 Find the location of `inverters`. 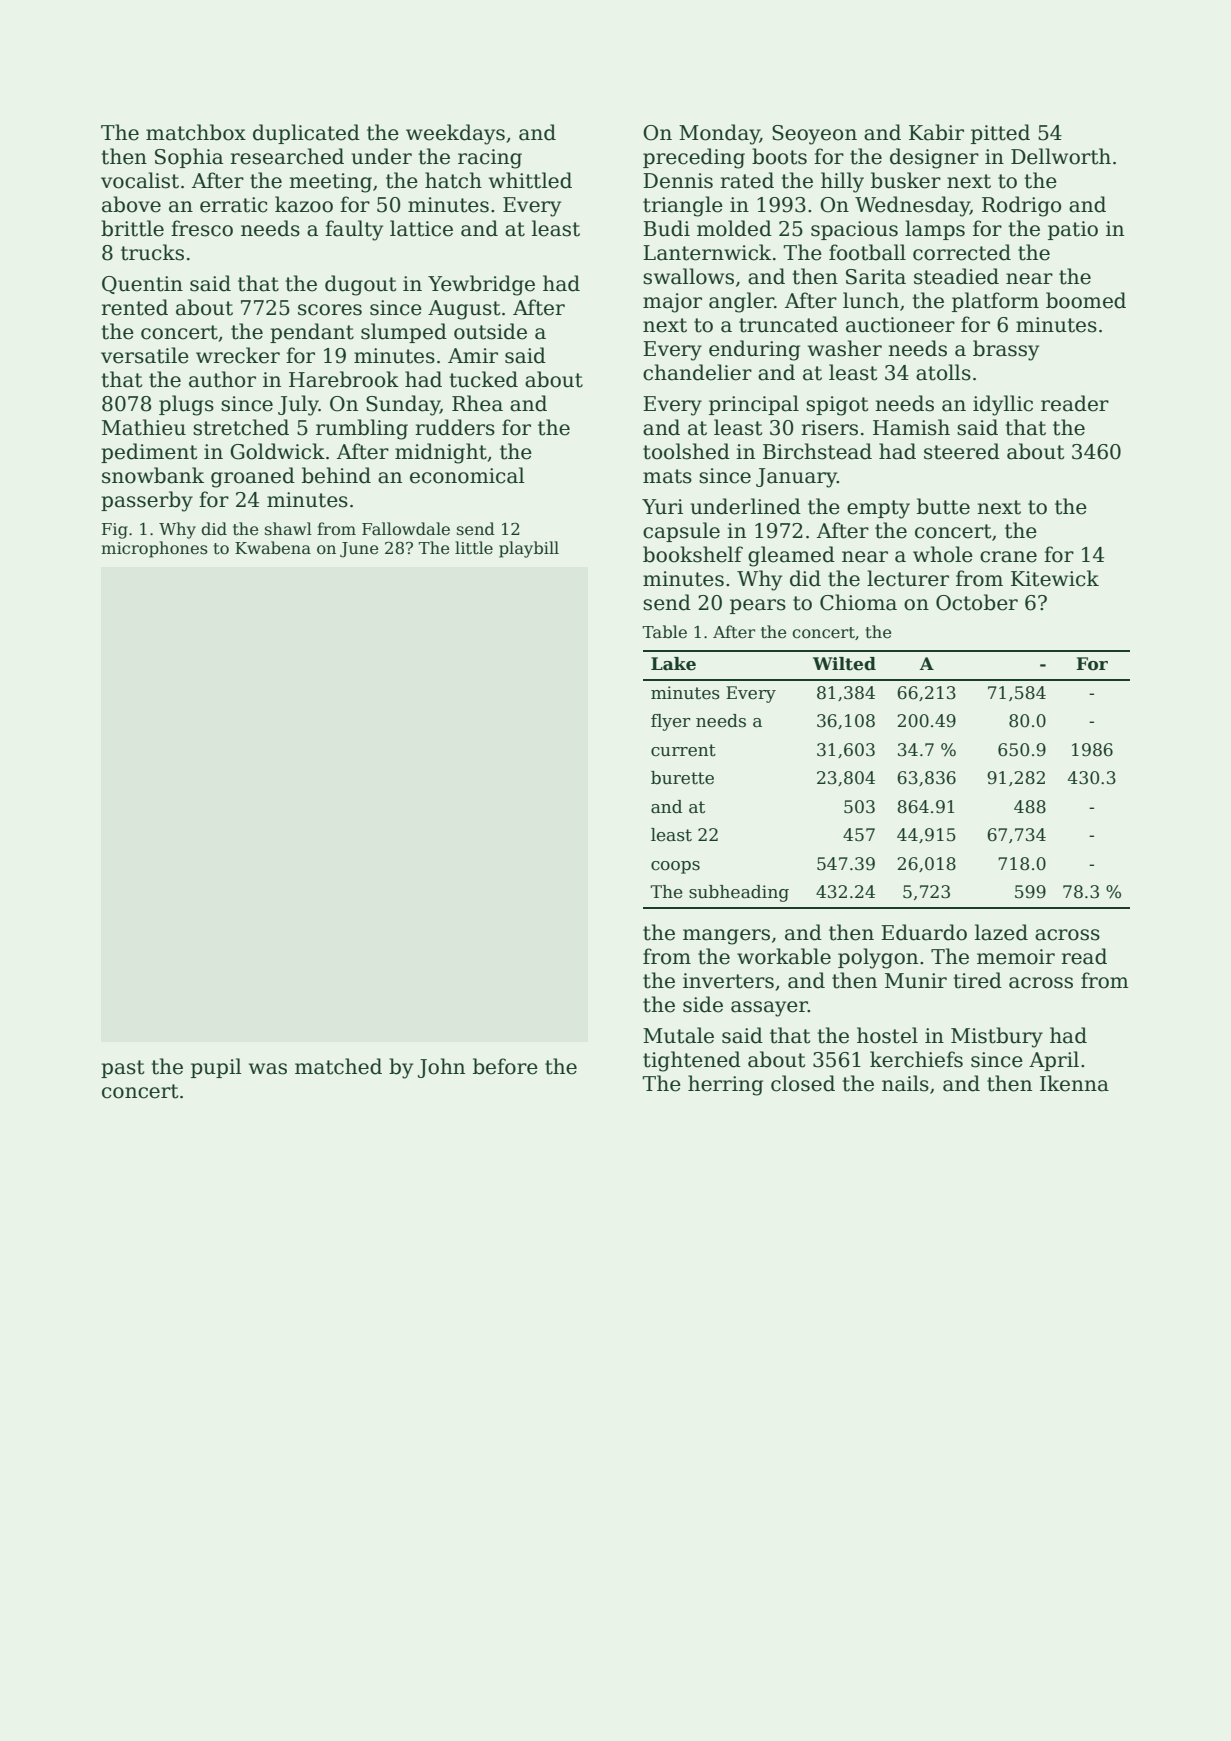

inverters is located at coordinates (728, 981).
